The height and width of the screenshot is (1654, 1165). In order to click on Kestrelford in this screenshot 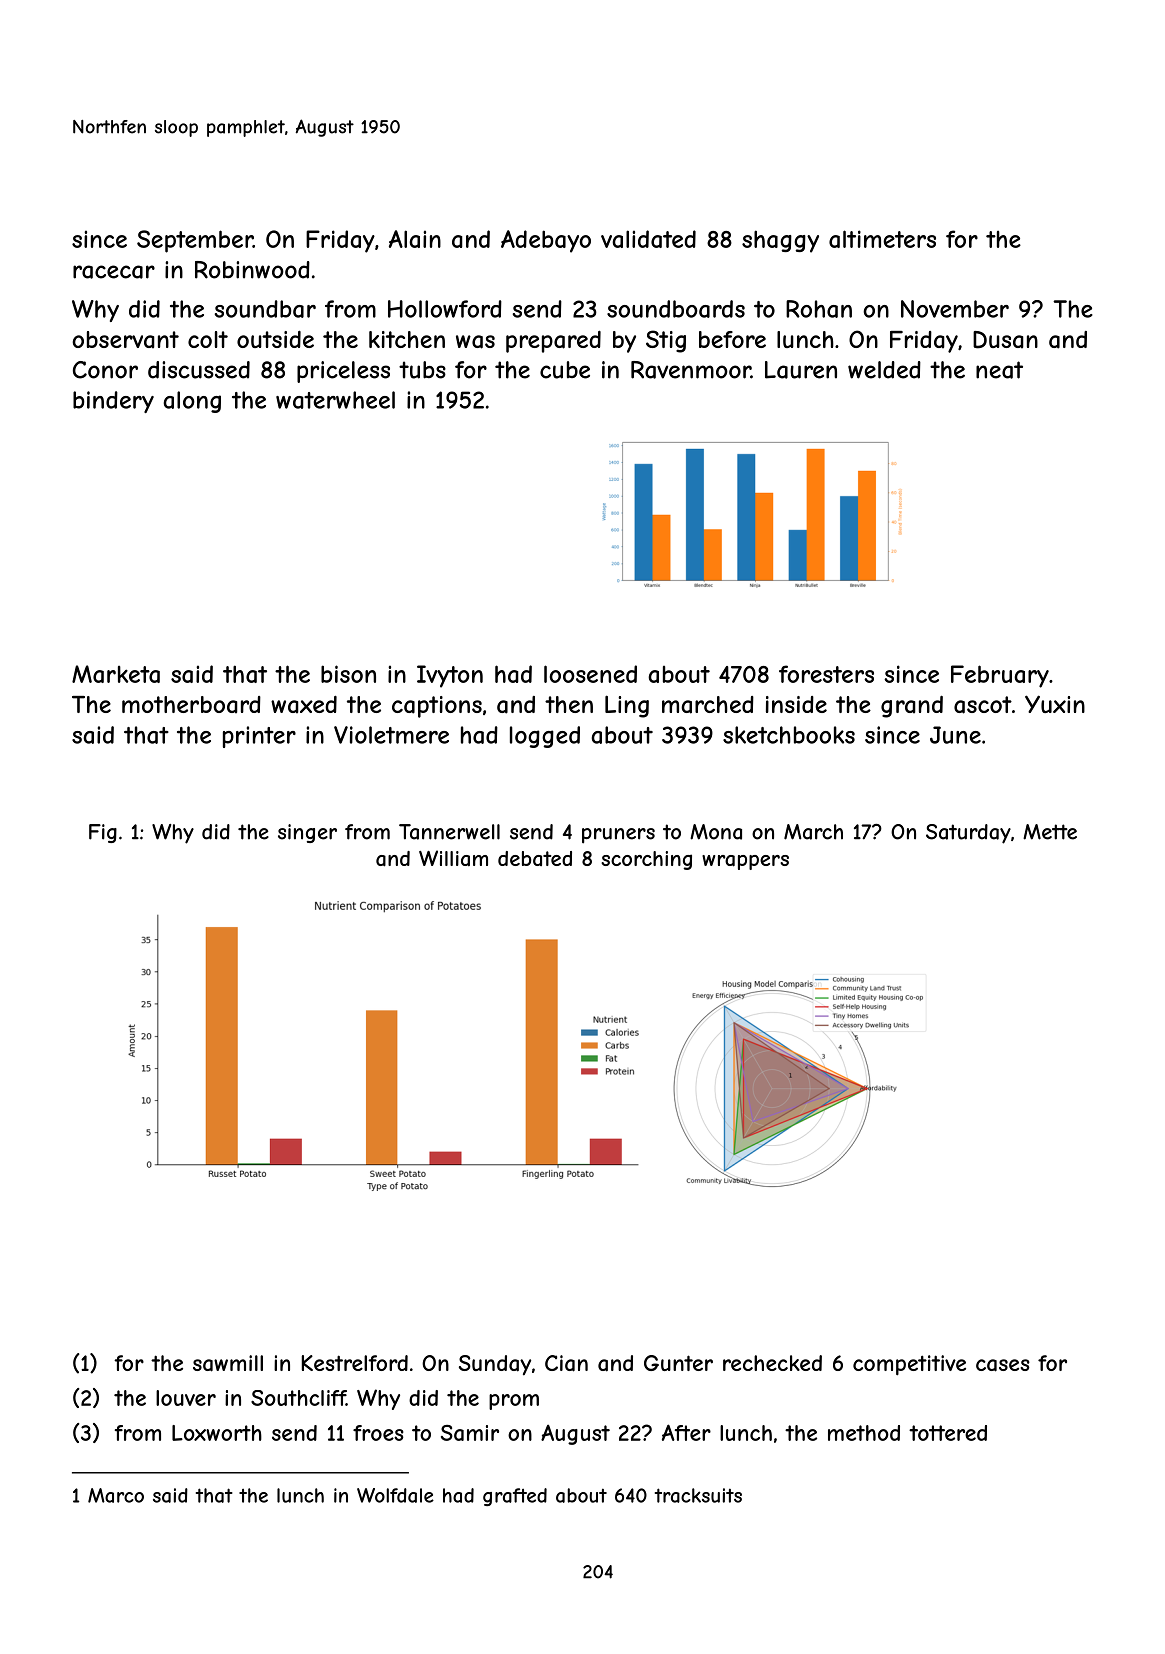, I will do `click(355, 1363)`.
